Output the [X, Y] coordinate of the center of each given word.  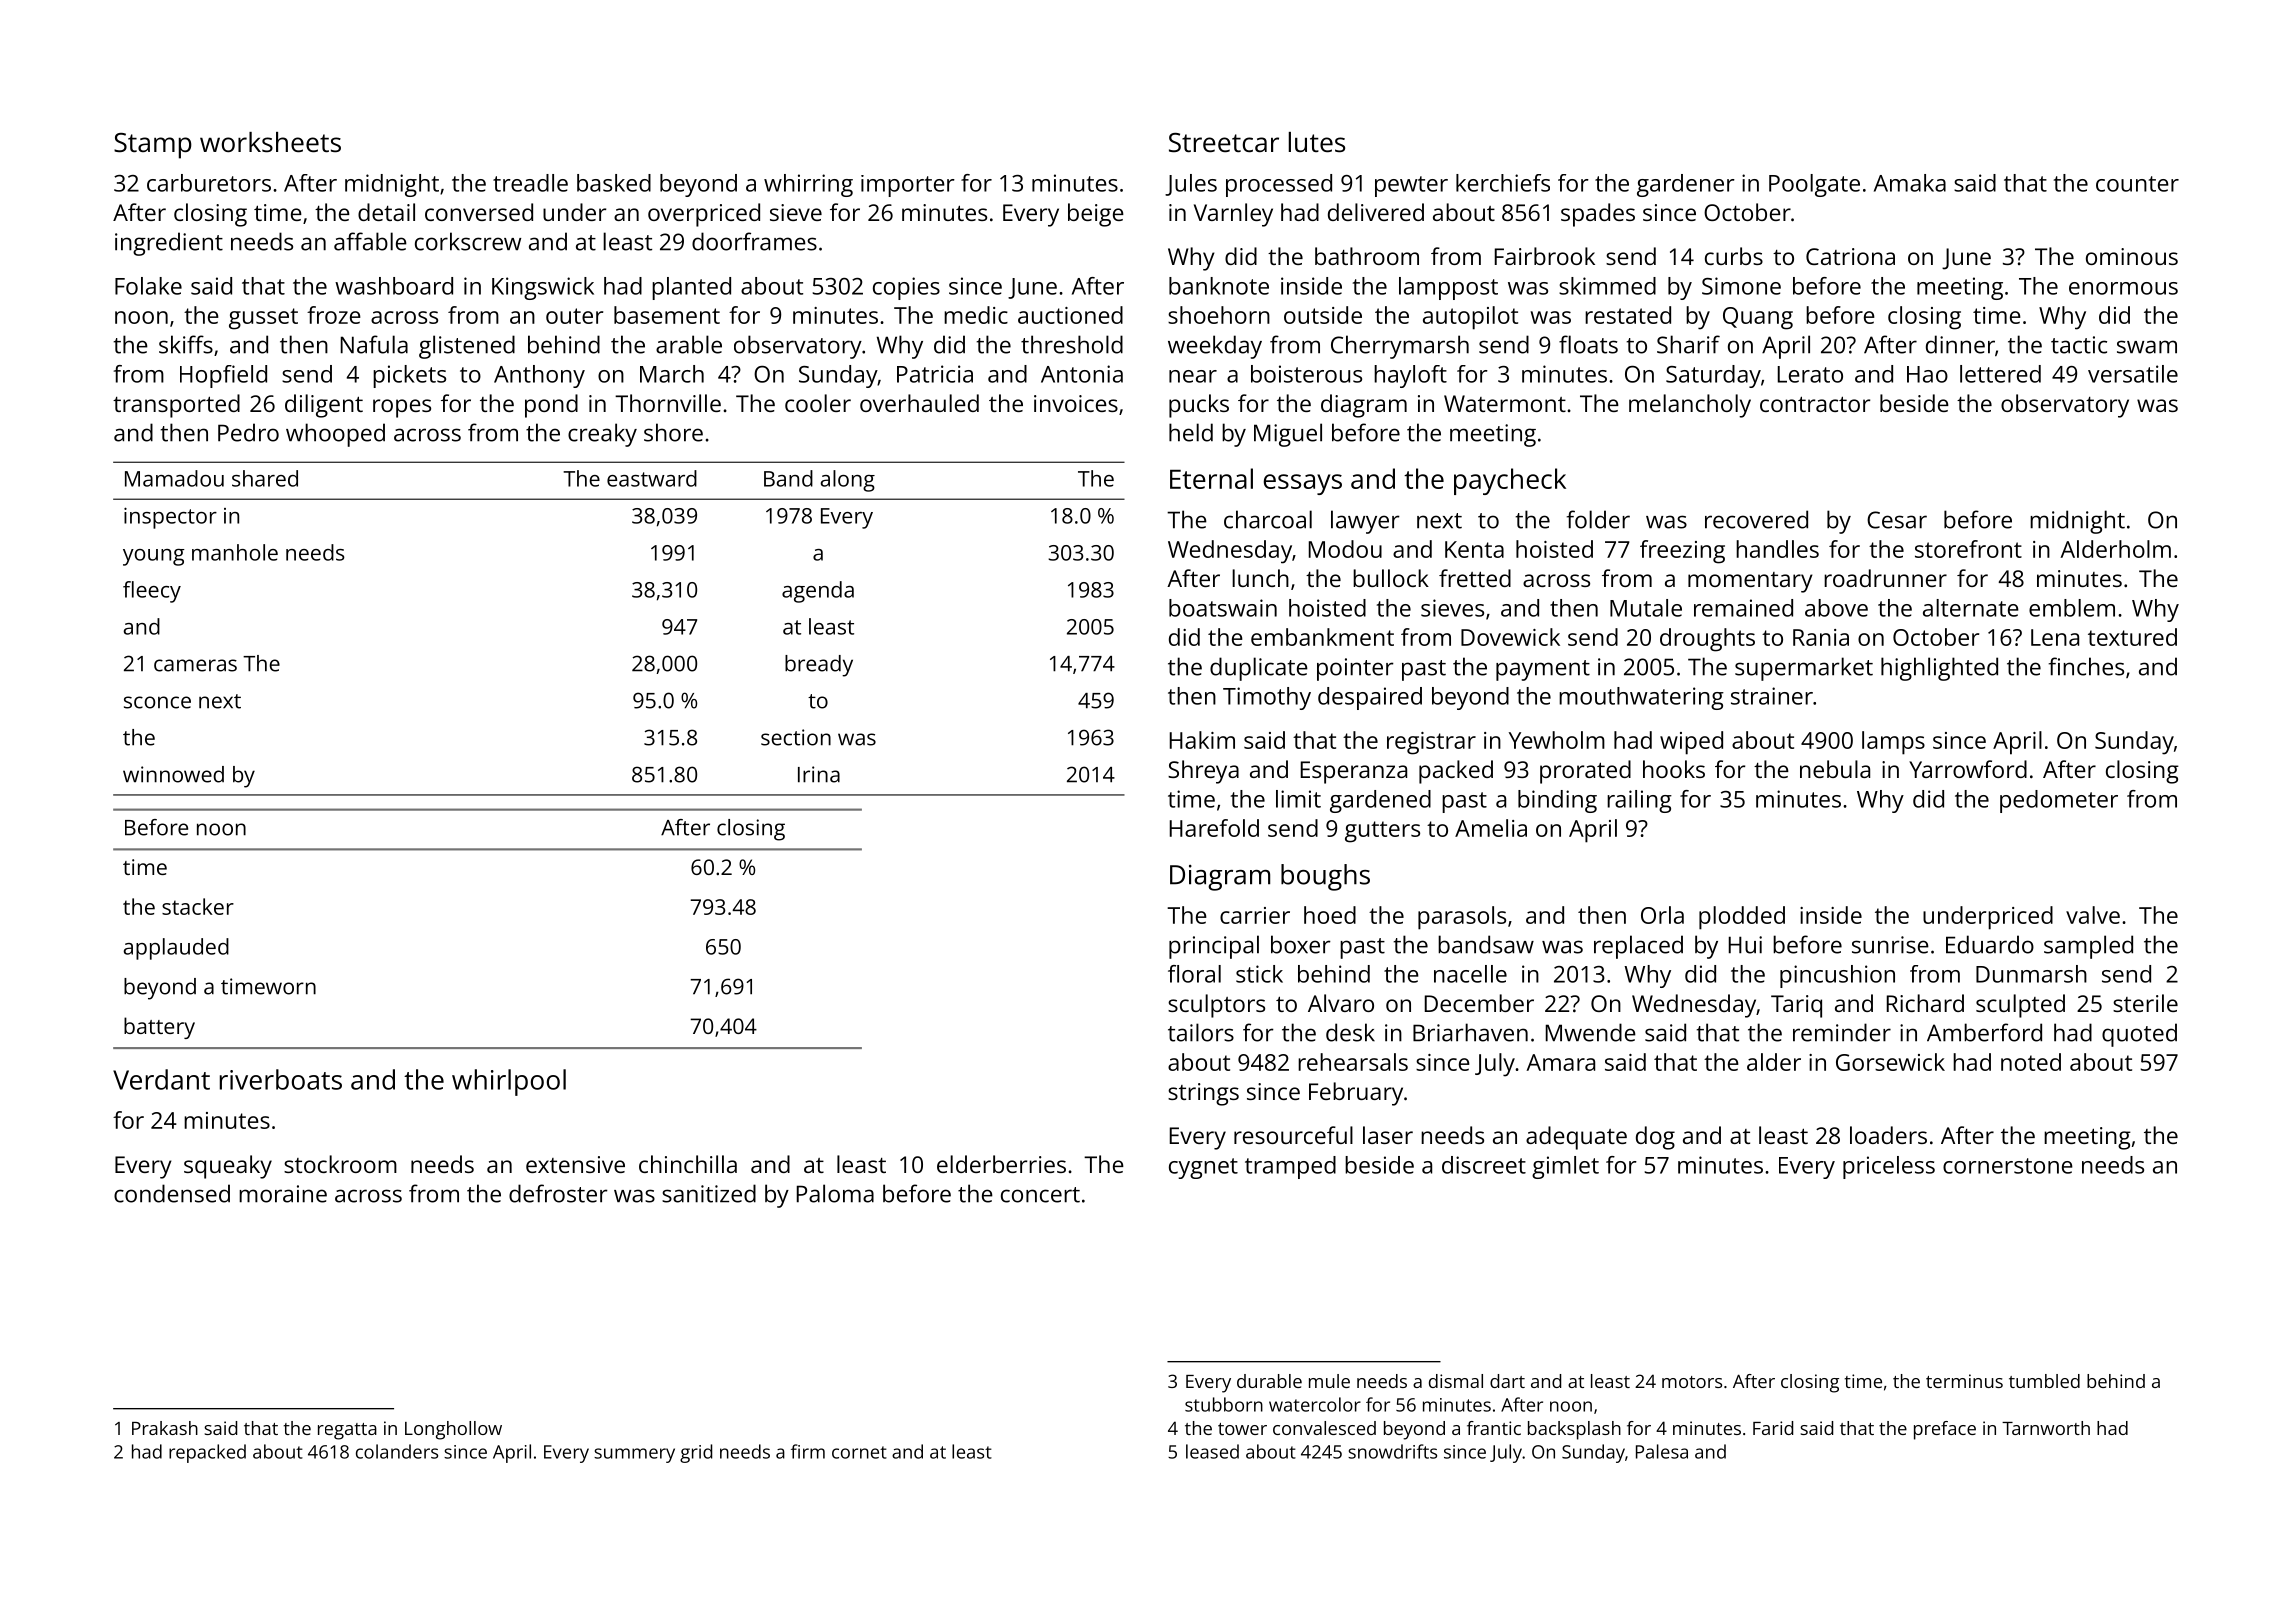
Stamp [153, 146]
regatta [347, 1431]
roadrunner [1885, 578]
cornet [859, 1452]
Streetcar [1224, 143]
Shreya [1203, 772]
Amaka [1910, 183]
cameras [195, 665]
